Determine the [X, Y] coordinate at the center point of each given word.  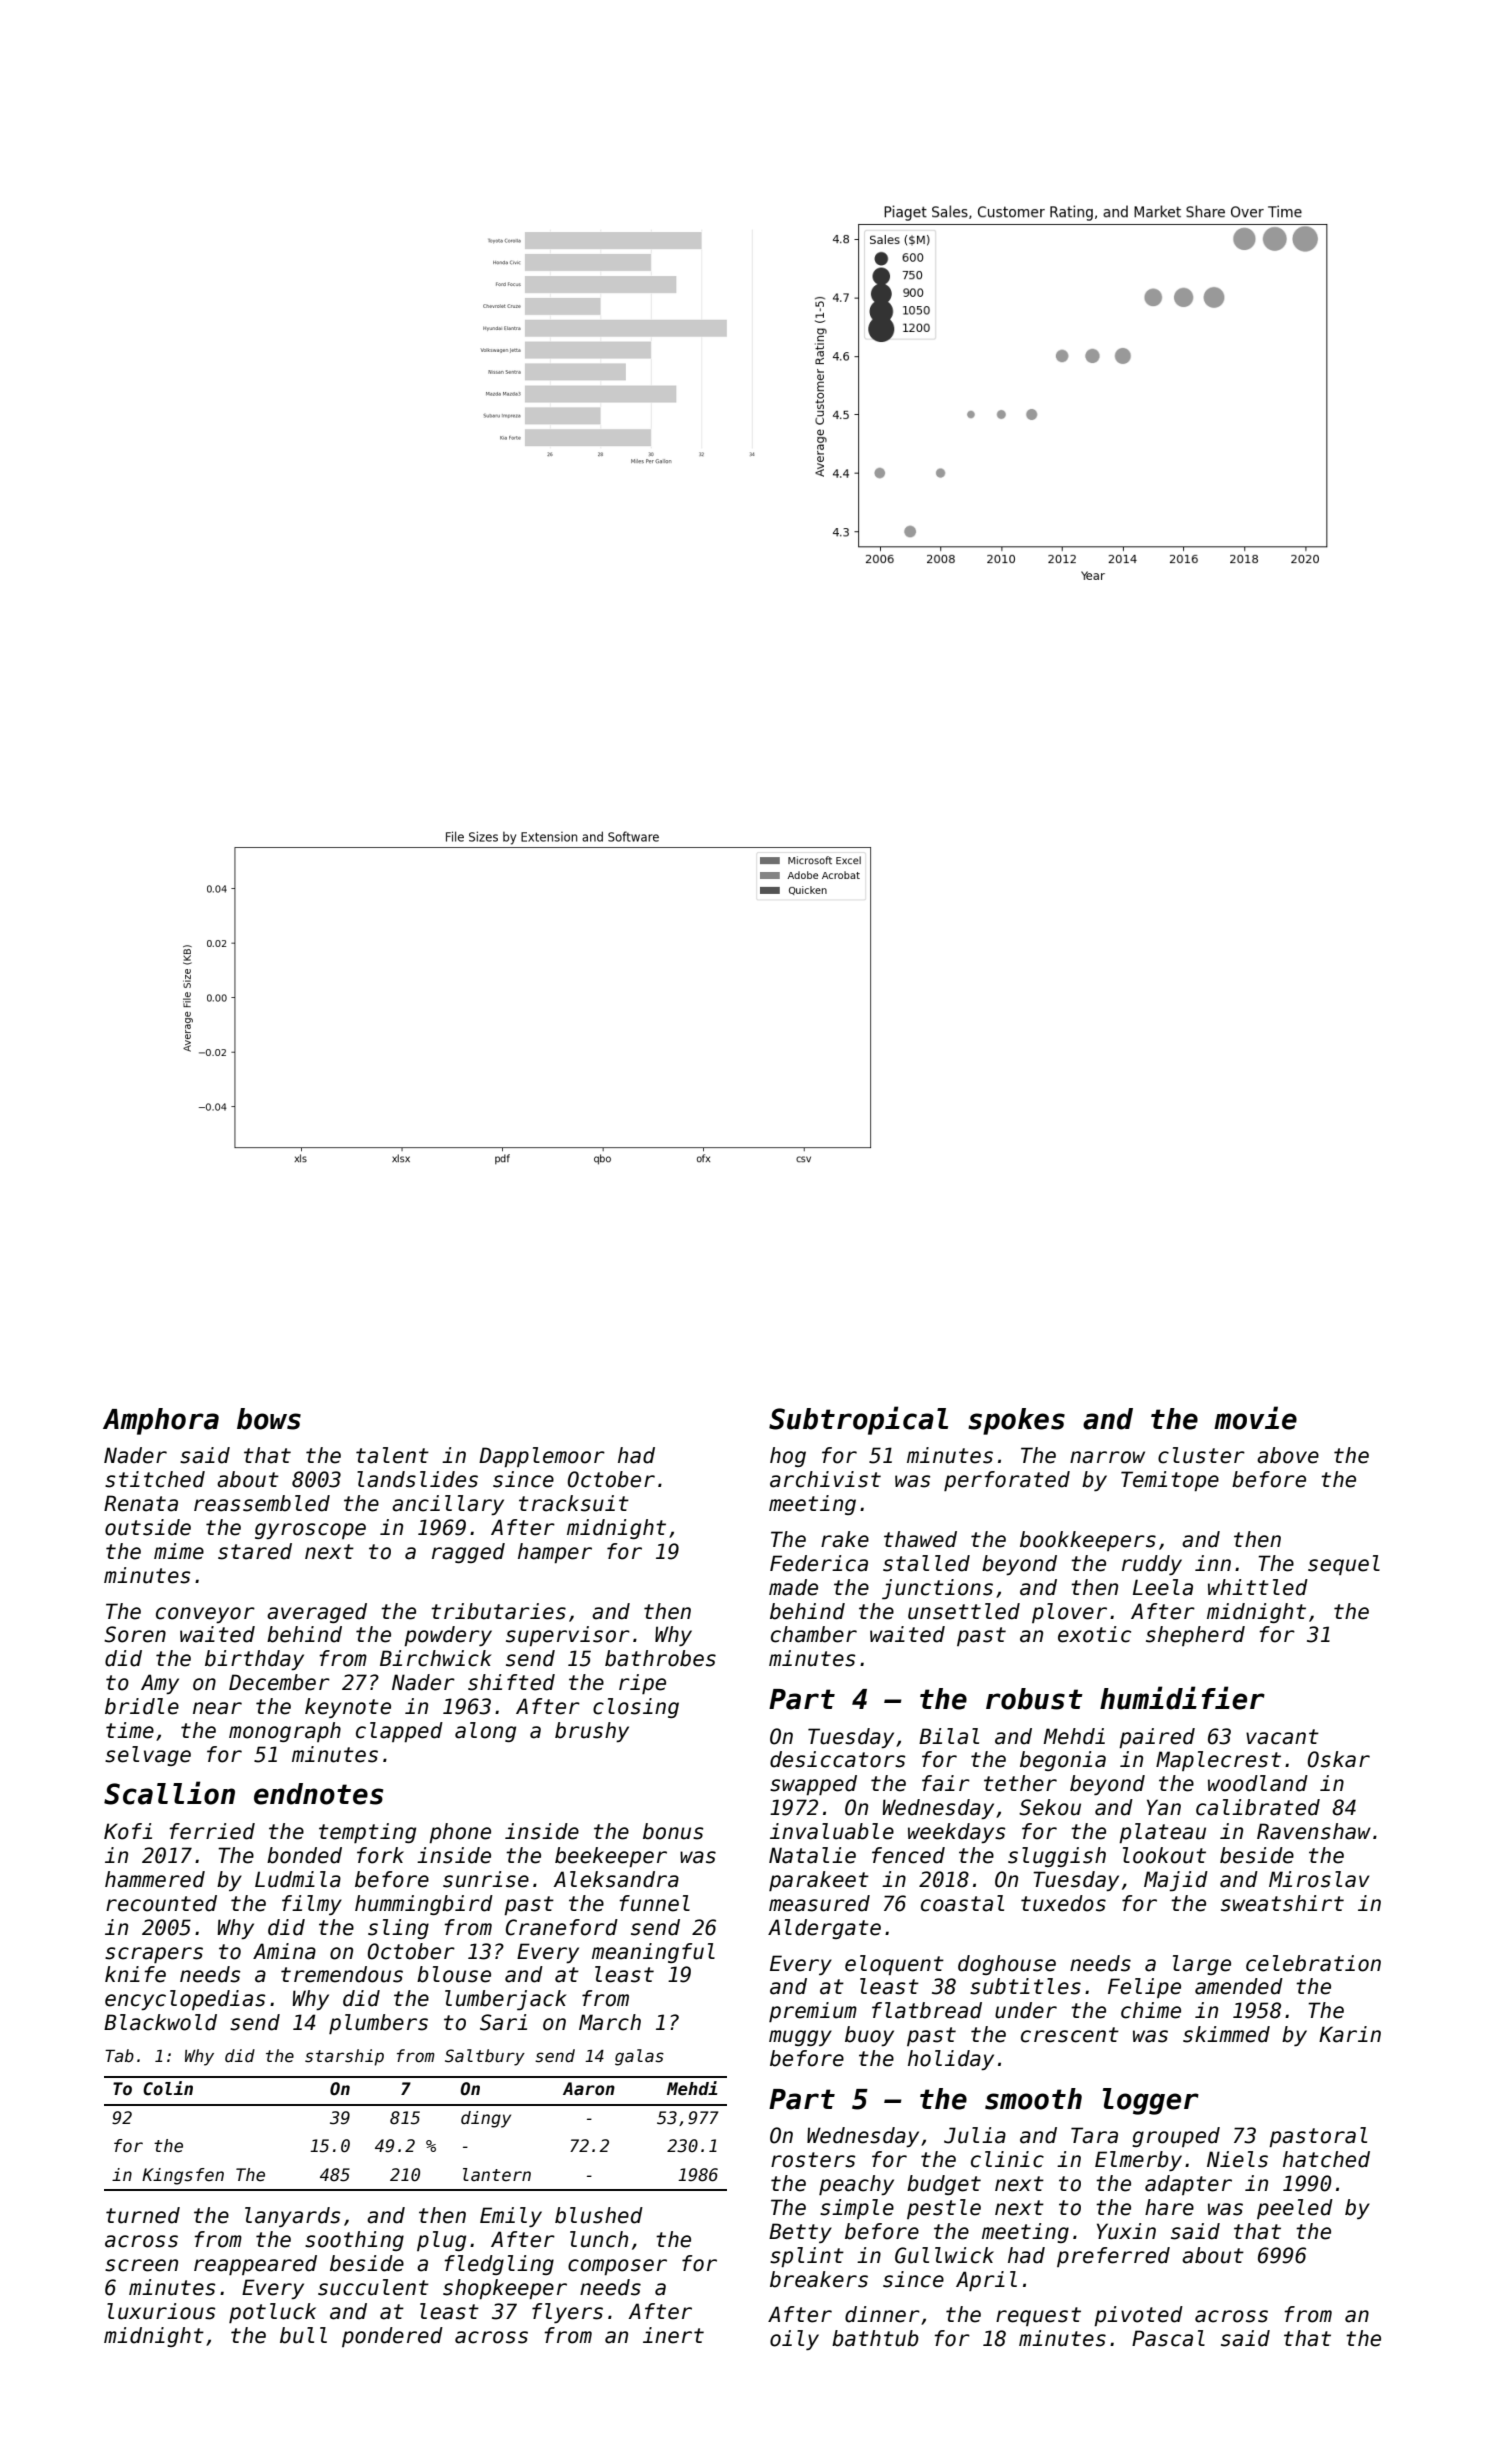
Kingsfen [183, 2176]
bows [269, 1419]
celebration [1313, 1963]
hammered [155, 1879]
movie [1255, 1418]
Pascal [1168, 2338]
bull [303, 2335]
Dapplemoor [542, 1457]
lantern [497, 2175]
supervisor [568, 1636]
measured [819, 1903]
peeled [1295, 2209]
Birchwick [436, 1658]
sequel [1344, 1565]
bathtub [875, 2338]
